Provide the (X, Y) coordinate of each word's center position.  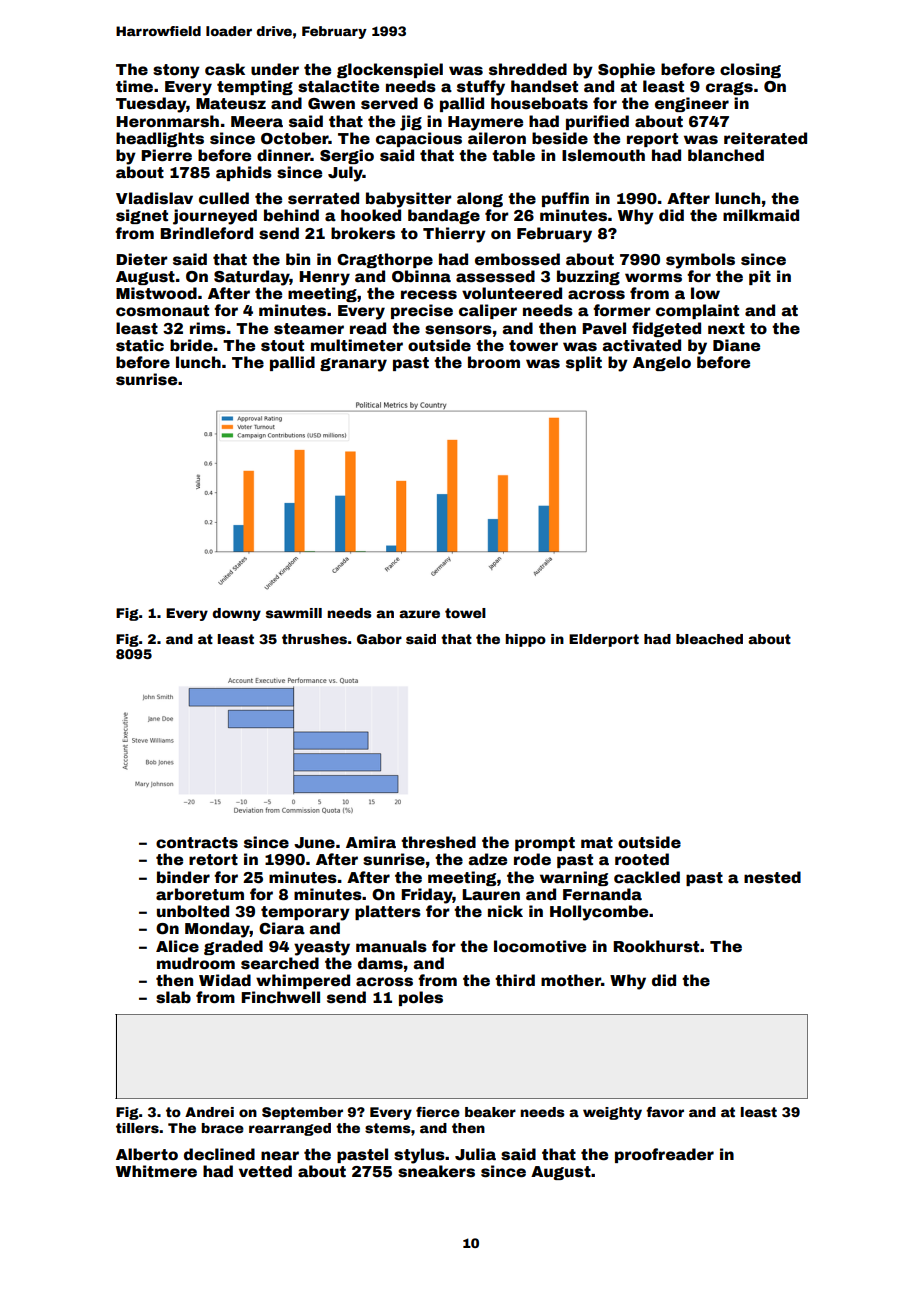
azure (419, 614)
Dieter (142, 259)
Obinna (421, 276)
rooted (642, 859)
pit (760, 277)
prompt (545, 844)
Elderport (604, 640)
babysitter (409, 200)
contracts (197, 843)
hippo (525, 640)
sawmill (294, 613)
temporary (305, 913)
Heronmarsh (167, 121)
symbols (700, 261)
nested (772, 877)
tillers (137, 1128)
